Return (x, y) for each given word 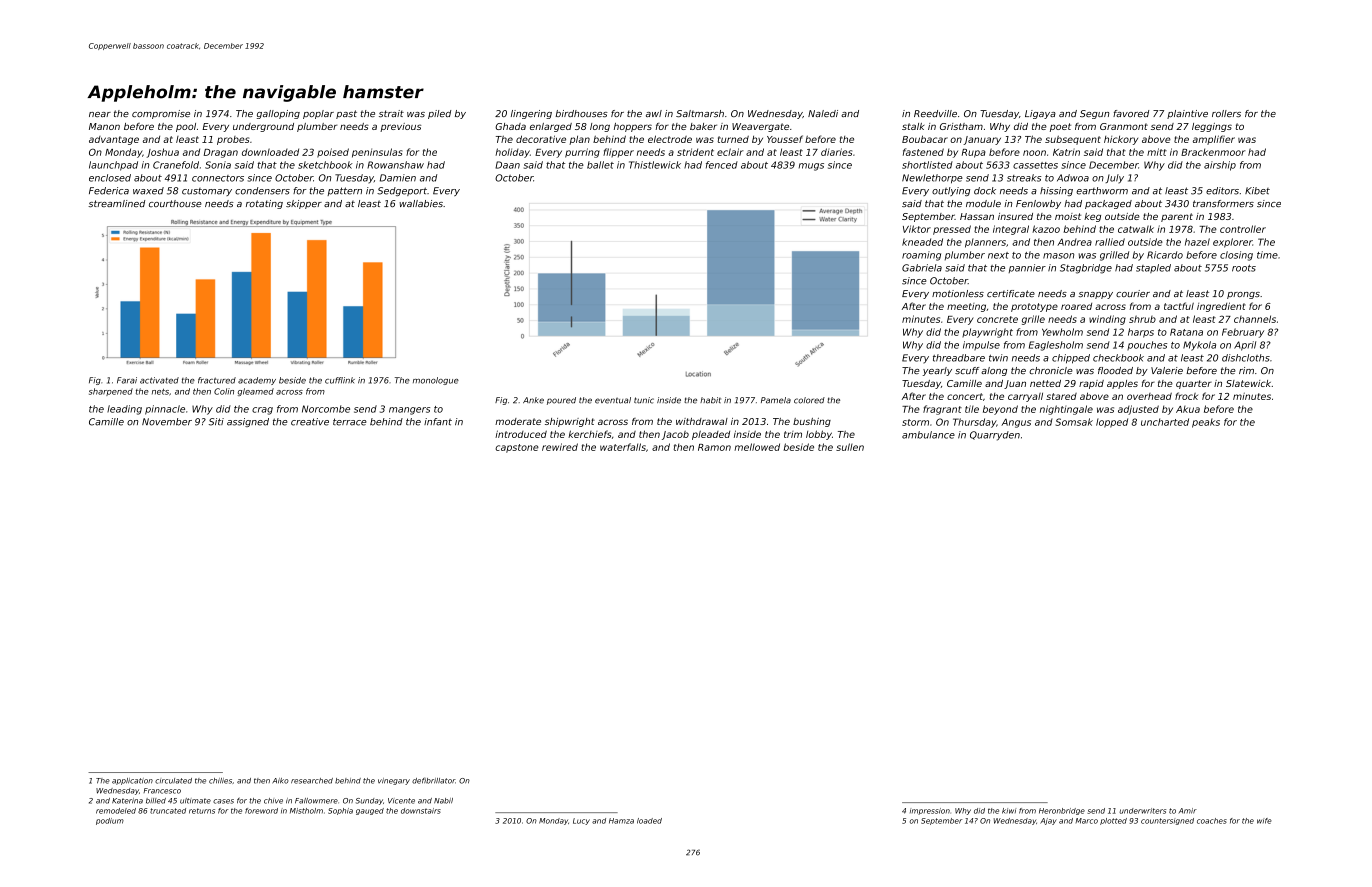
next (998, 255)
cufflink (340, 380)
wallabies (421, 203)
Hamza (621, 821)
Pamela (776, 400)
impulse (981, 345)
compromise (161, 114)
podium (110, 821)
